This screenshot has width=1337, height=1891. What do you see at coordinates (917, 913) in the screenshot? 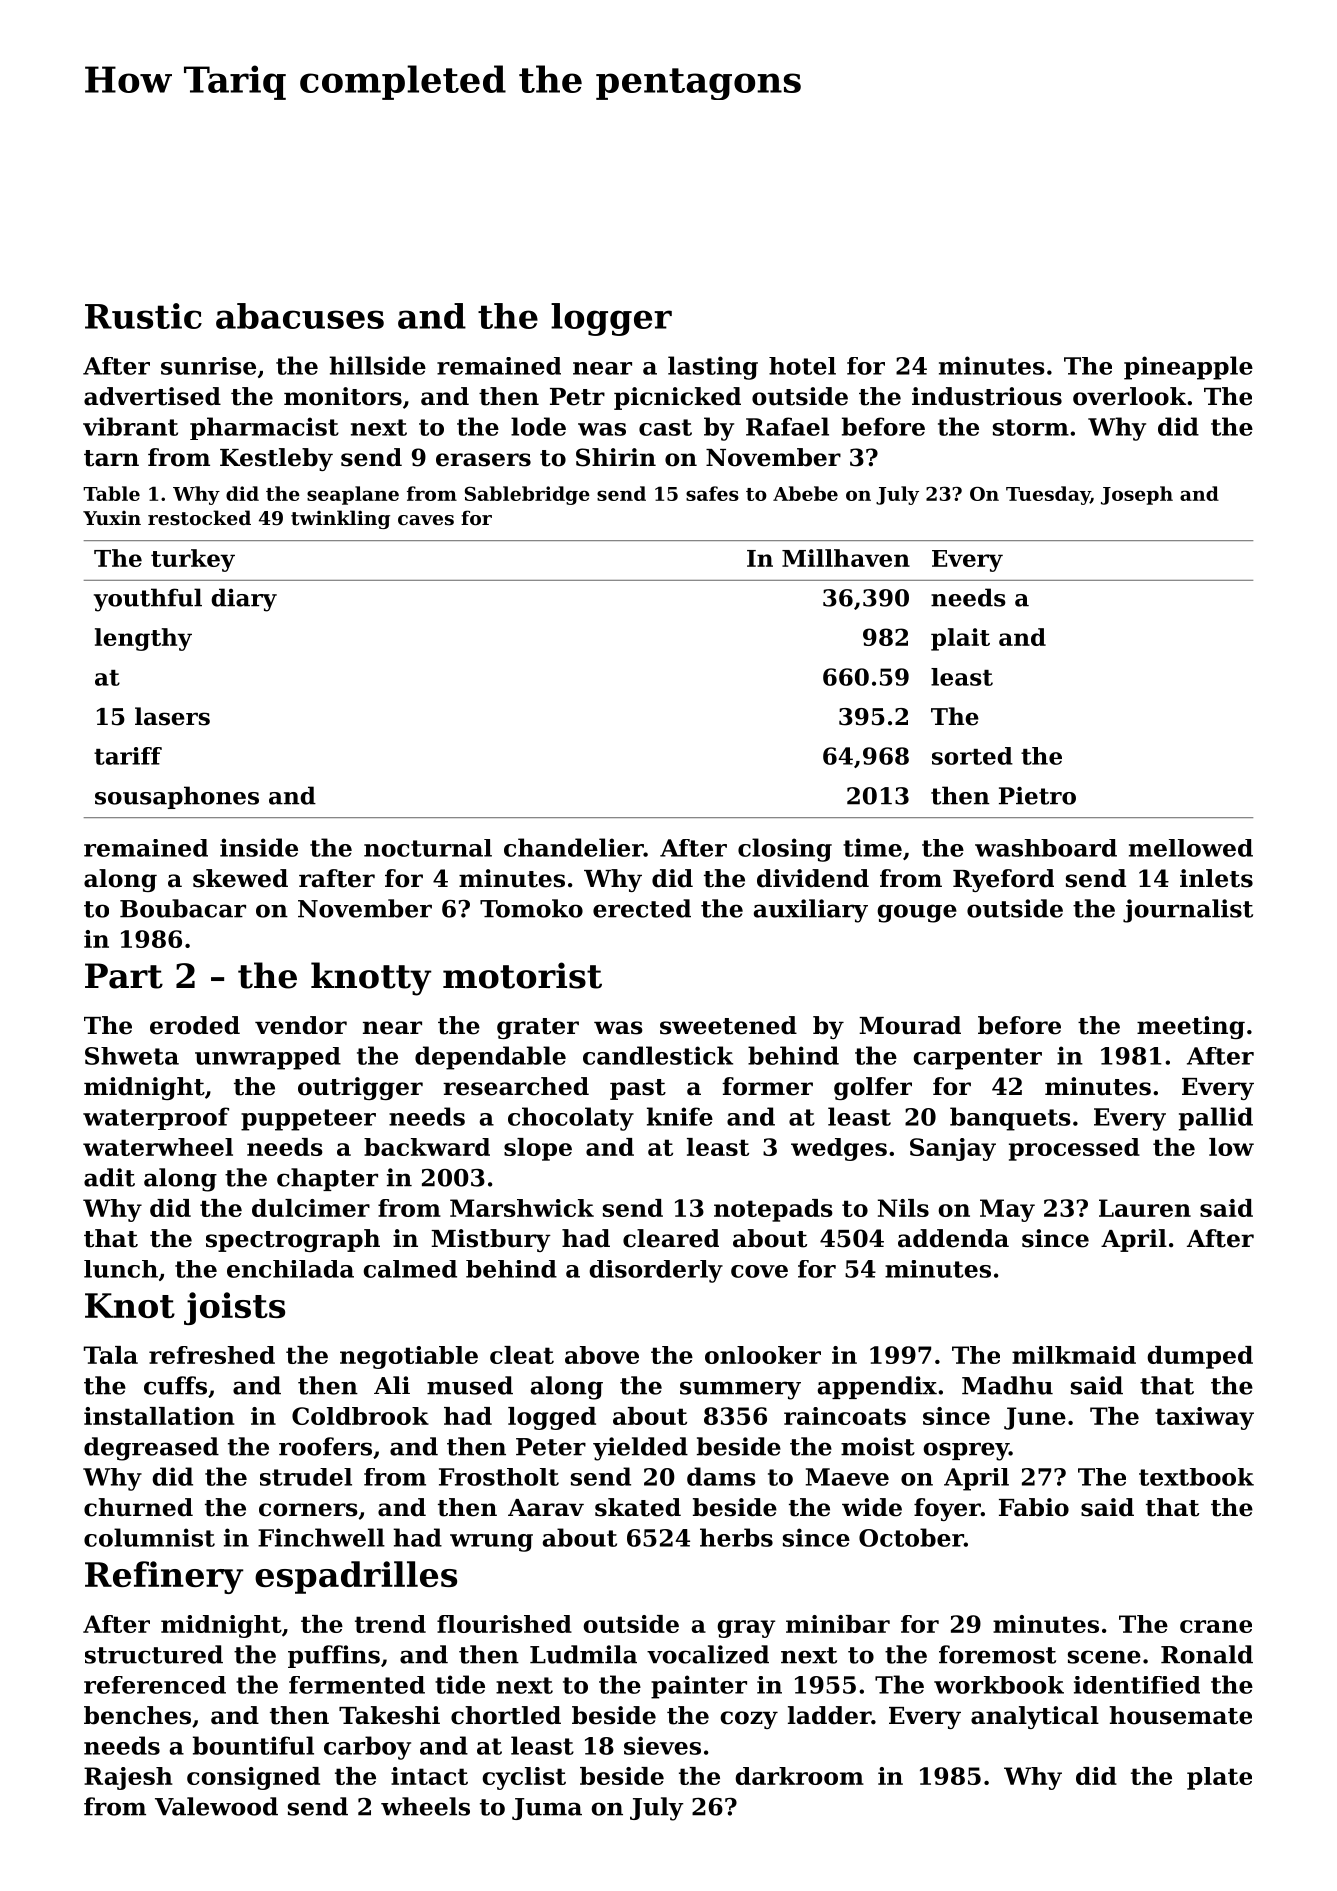
I see `gouge` at bounding box center [917, 913].
